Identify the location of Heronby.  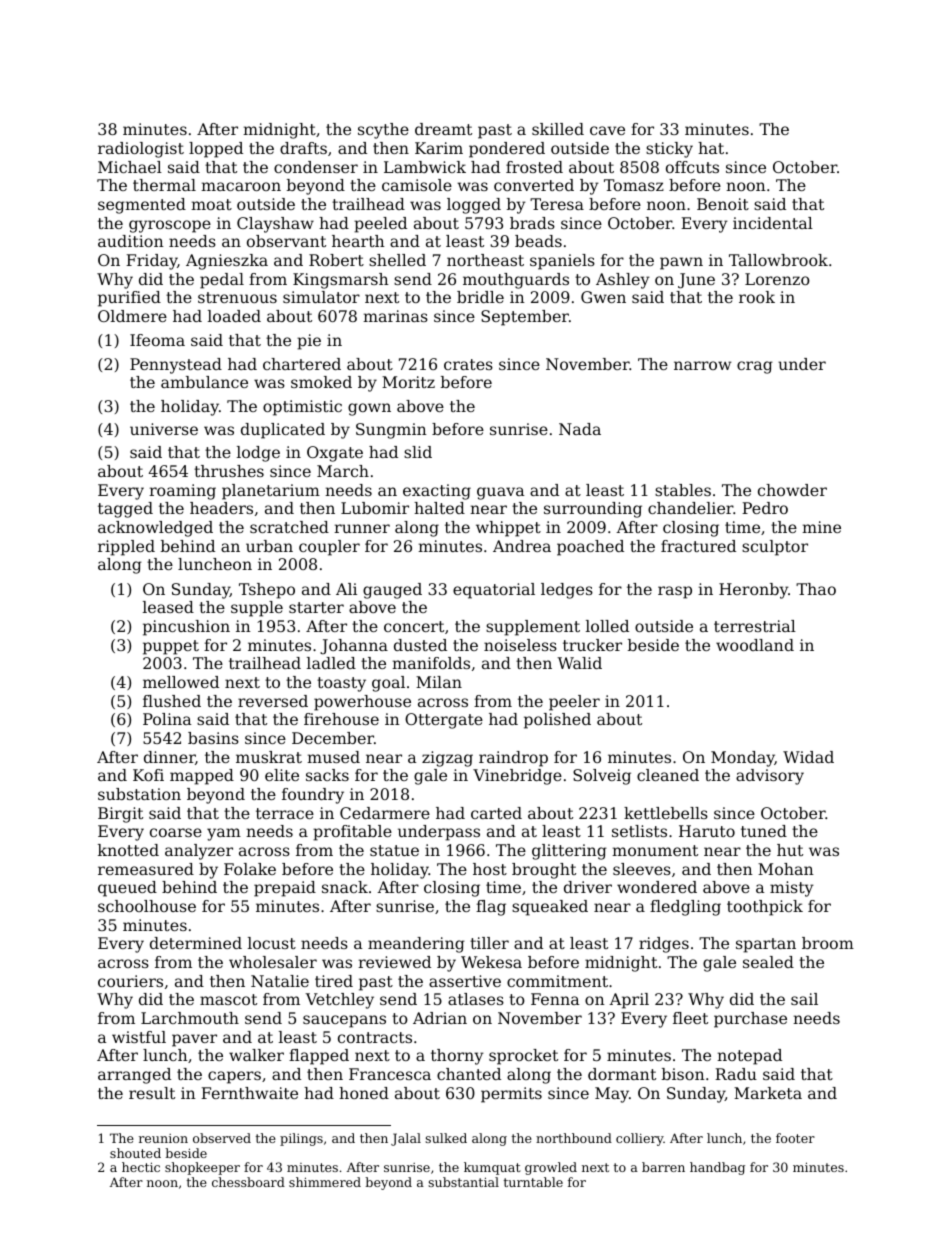
(753, 591).
